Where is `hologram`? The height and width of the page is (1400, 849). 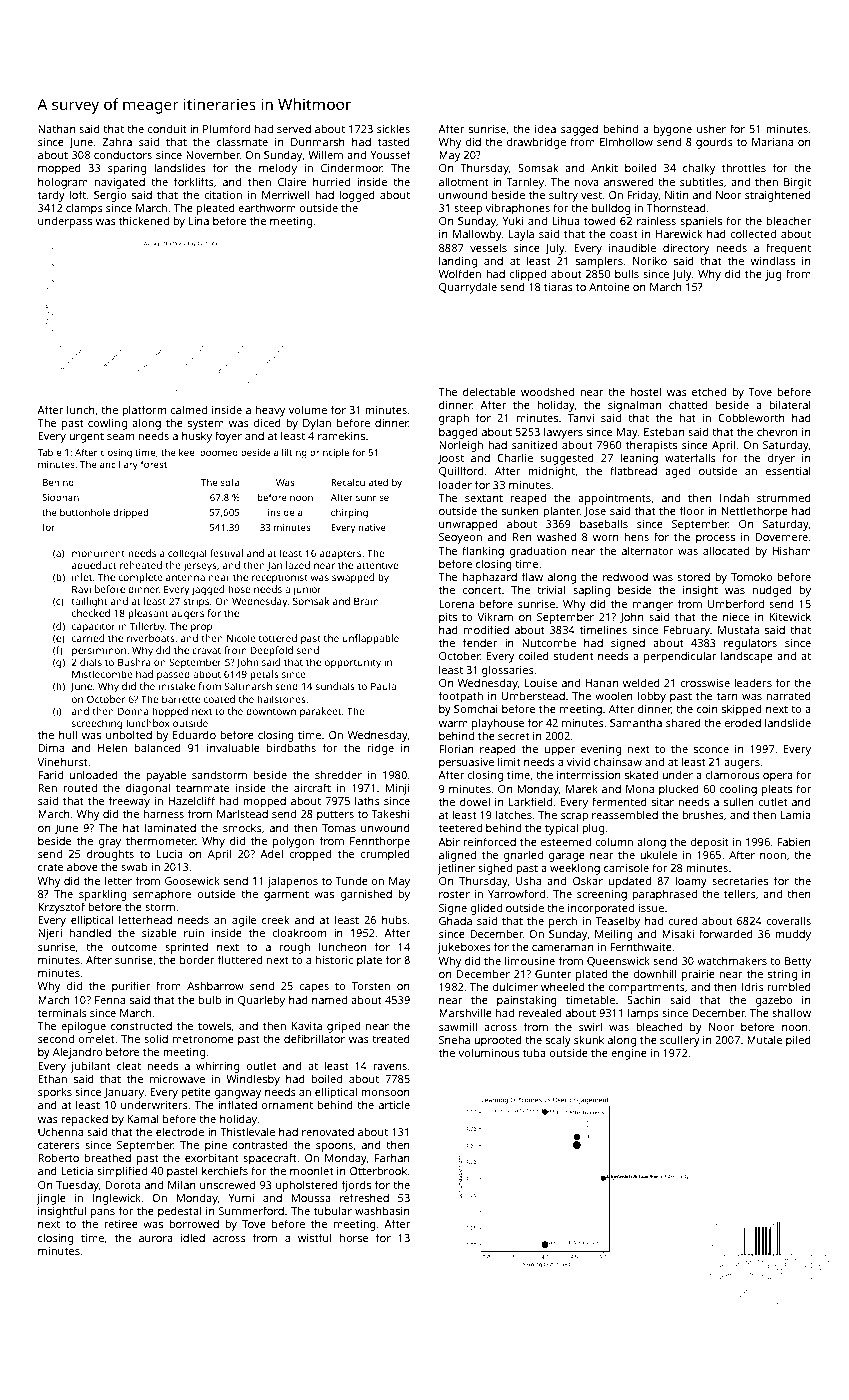 hologram is located at coordinates (63, 183).
